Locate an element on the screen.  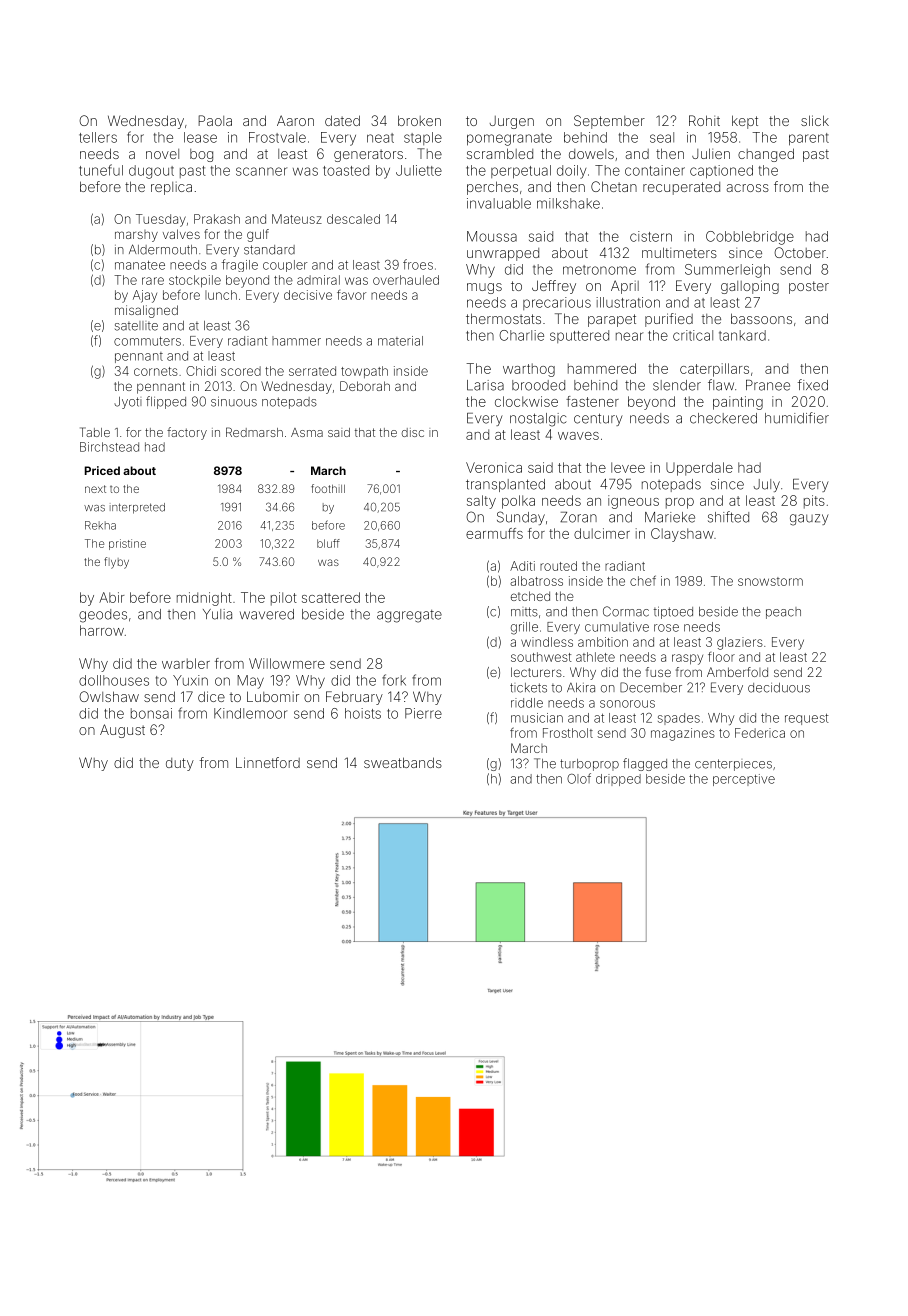
snowstorm is located at coordinates (770, 581).
